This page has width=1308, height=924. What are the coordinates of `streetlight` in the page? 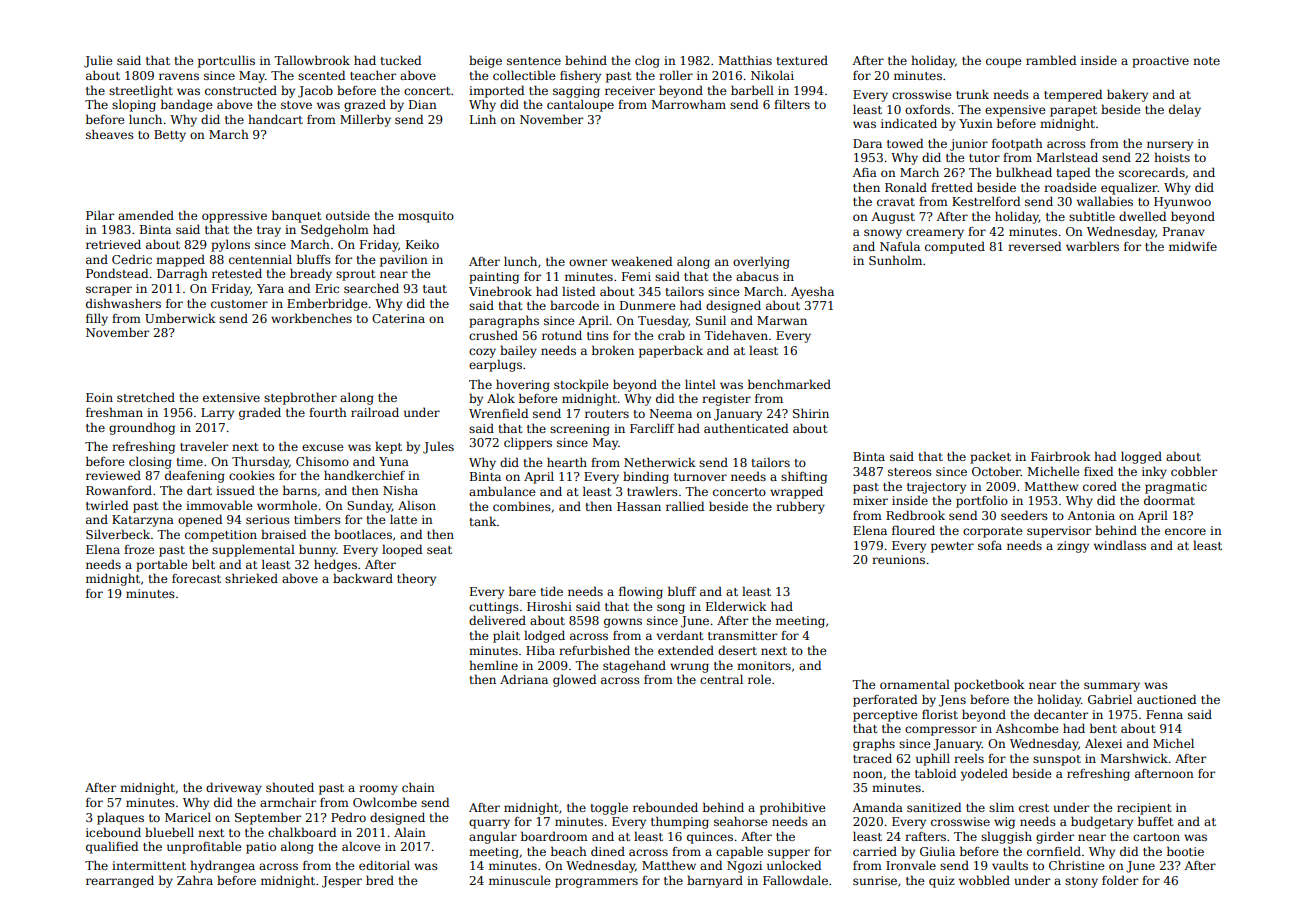 It's located at (141, 91).
